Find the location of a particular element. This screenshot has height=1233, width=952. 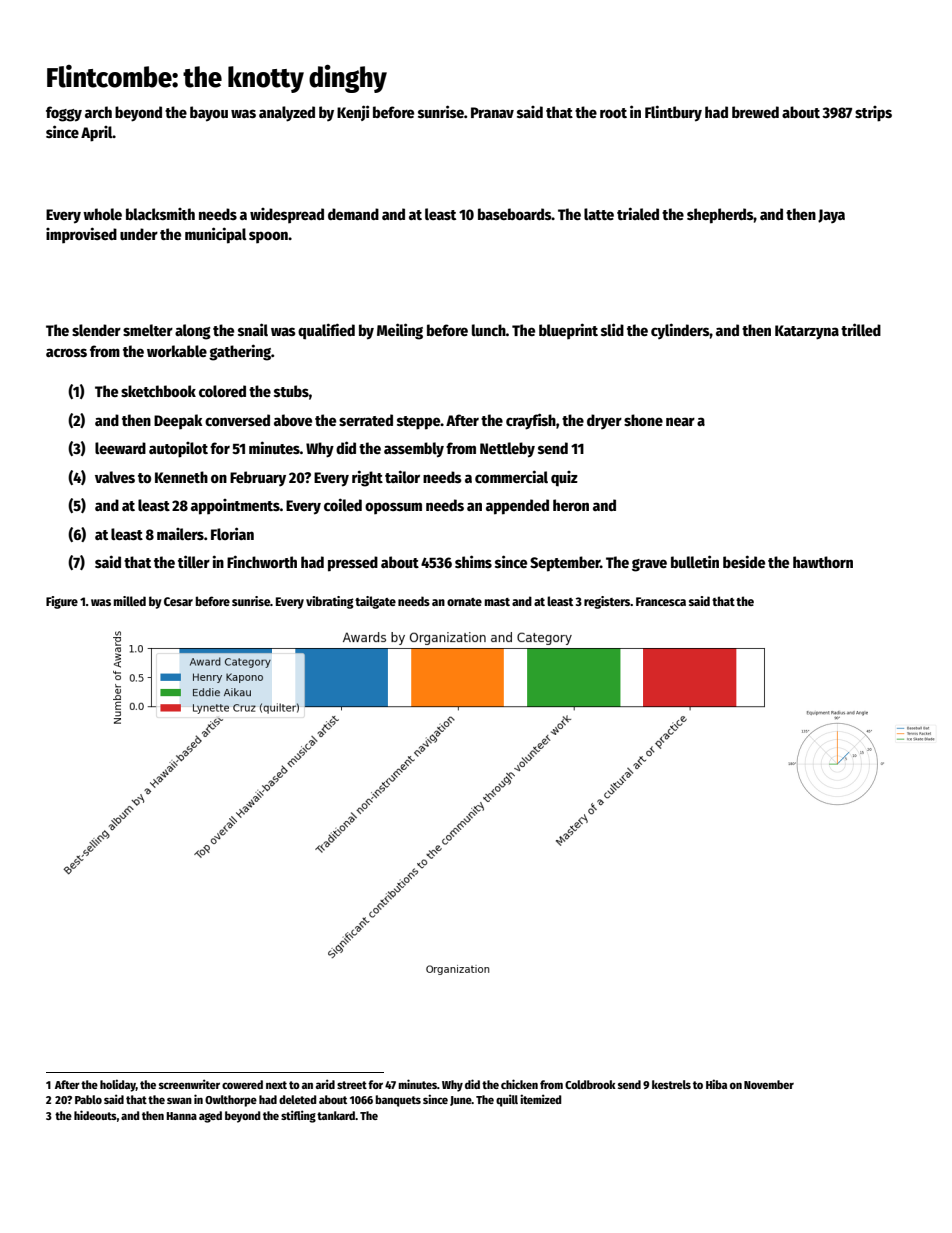

hideouts is located at coordinates (95, 1115).
